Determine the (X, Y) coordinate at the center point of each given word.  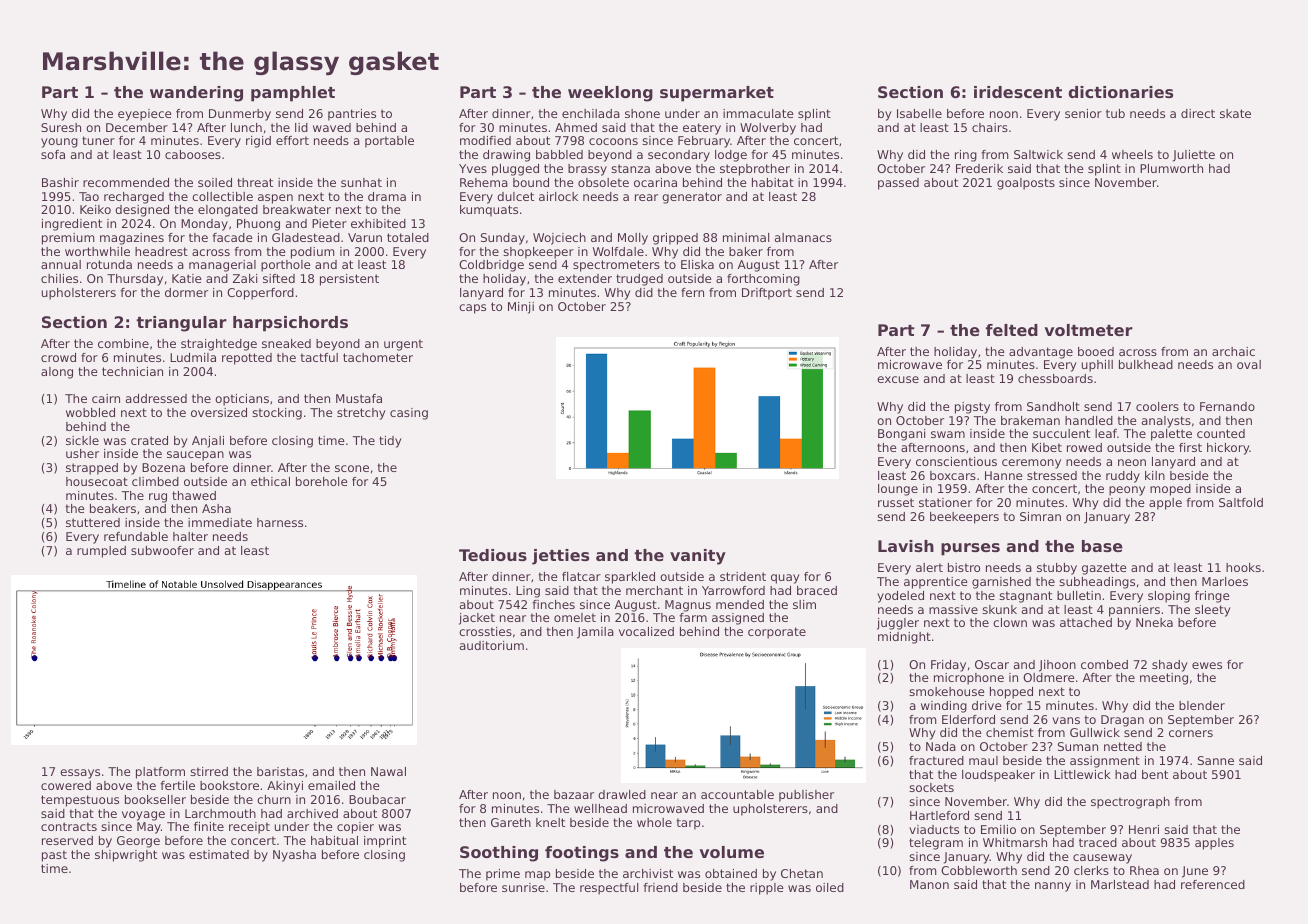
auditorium (492, 645)
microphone (969, 679)
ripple (767, 889)
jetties (560, 557)
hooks (1243, 567)
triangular (181, 324)
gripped (675, 239)
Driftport (767, 294)
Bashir (60, 182)
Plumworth (1171, 168)
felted (1012, 330)
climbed (155, 481)
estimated (219, 854)
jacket (477, 619)
